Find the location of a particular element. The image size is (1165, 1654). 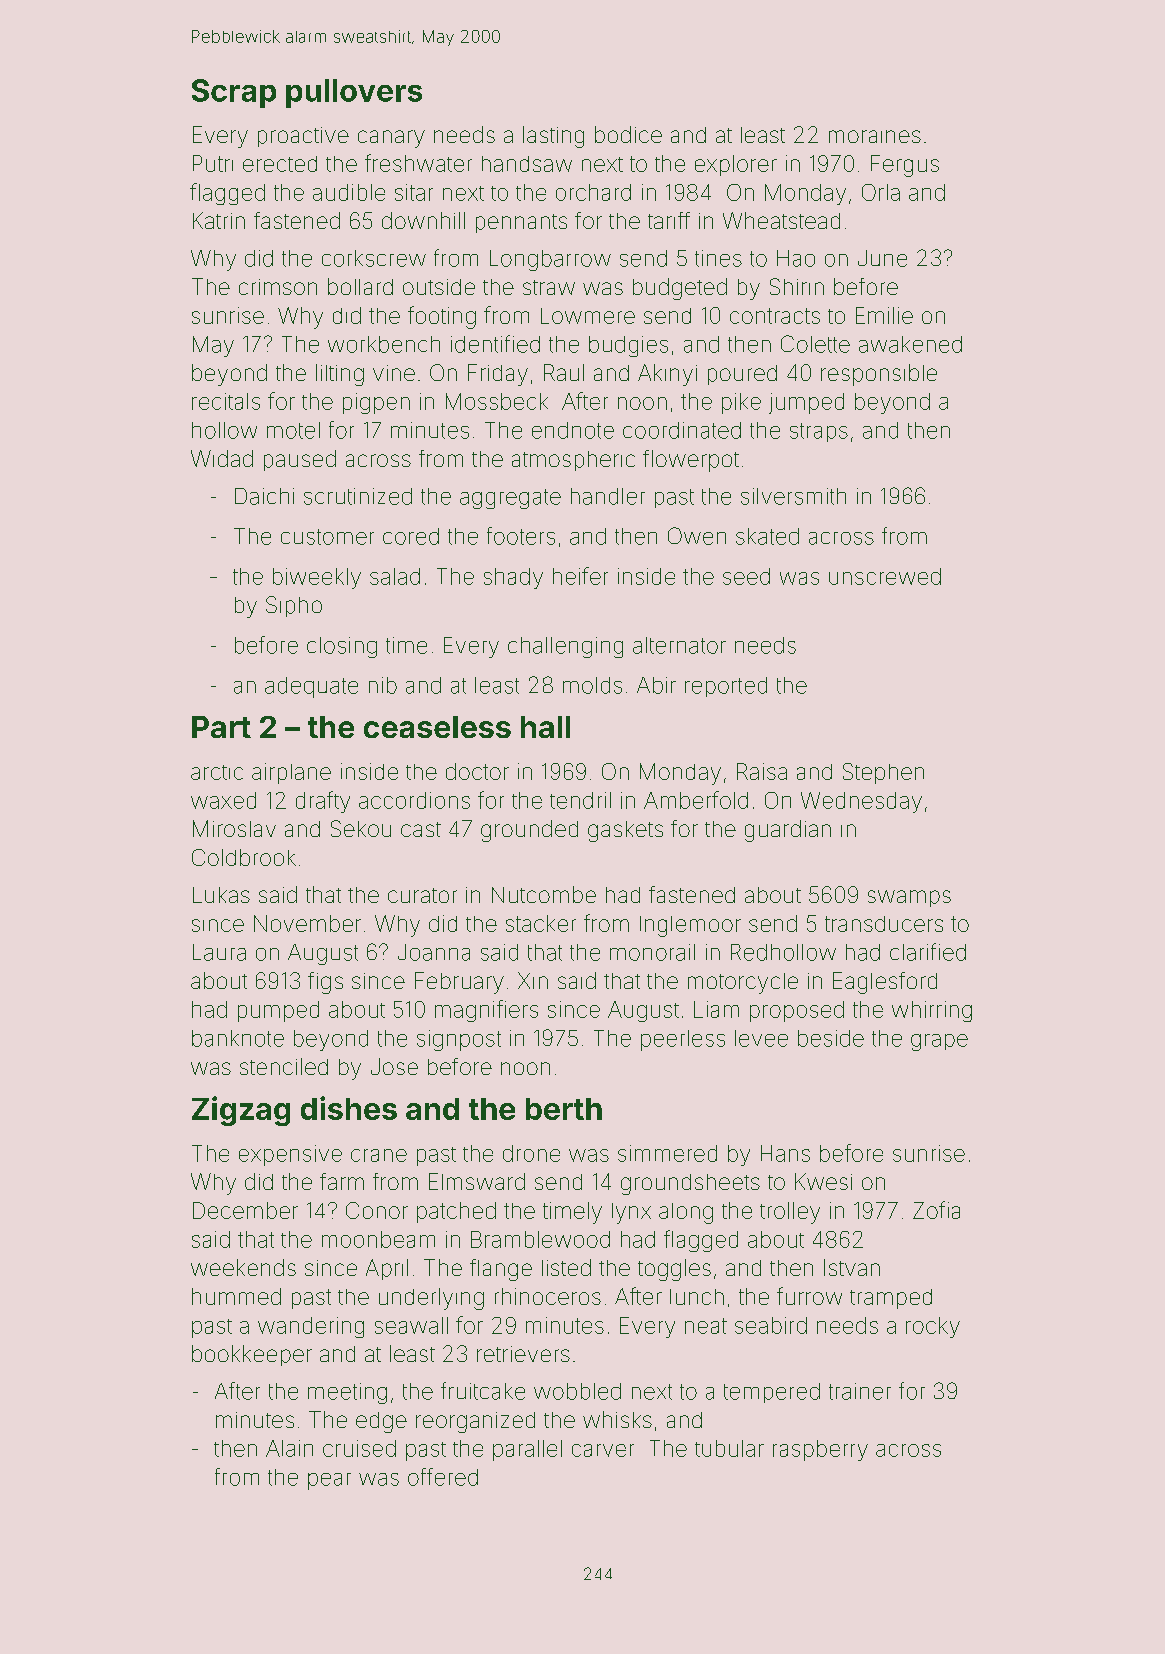

seawall is located at coordinates (411, 1325).
